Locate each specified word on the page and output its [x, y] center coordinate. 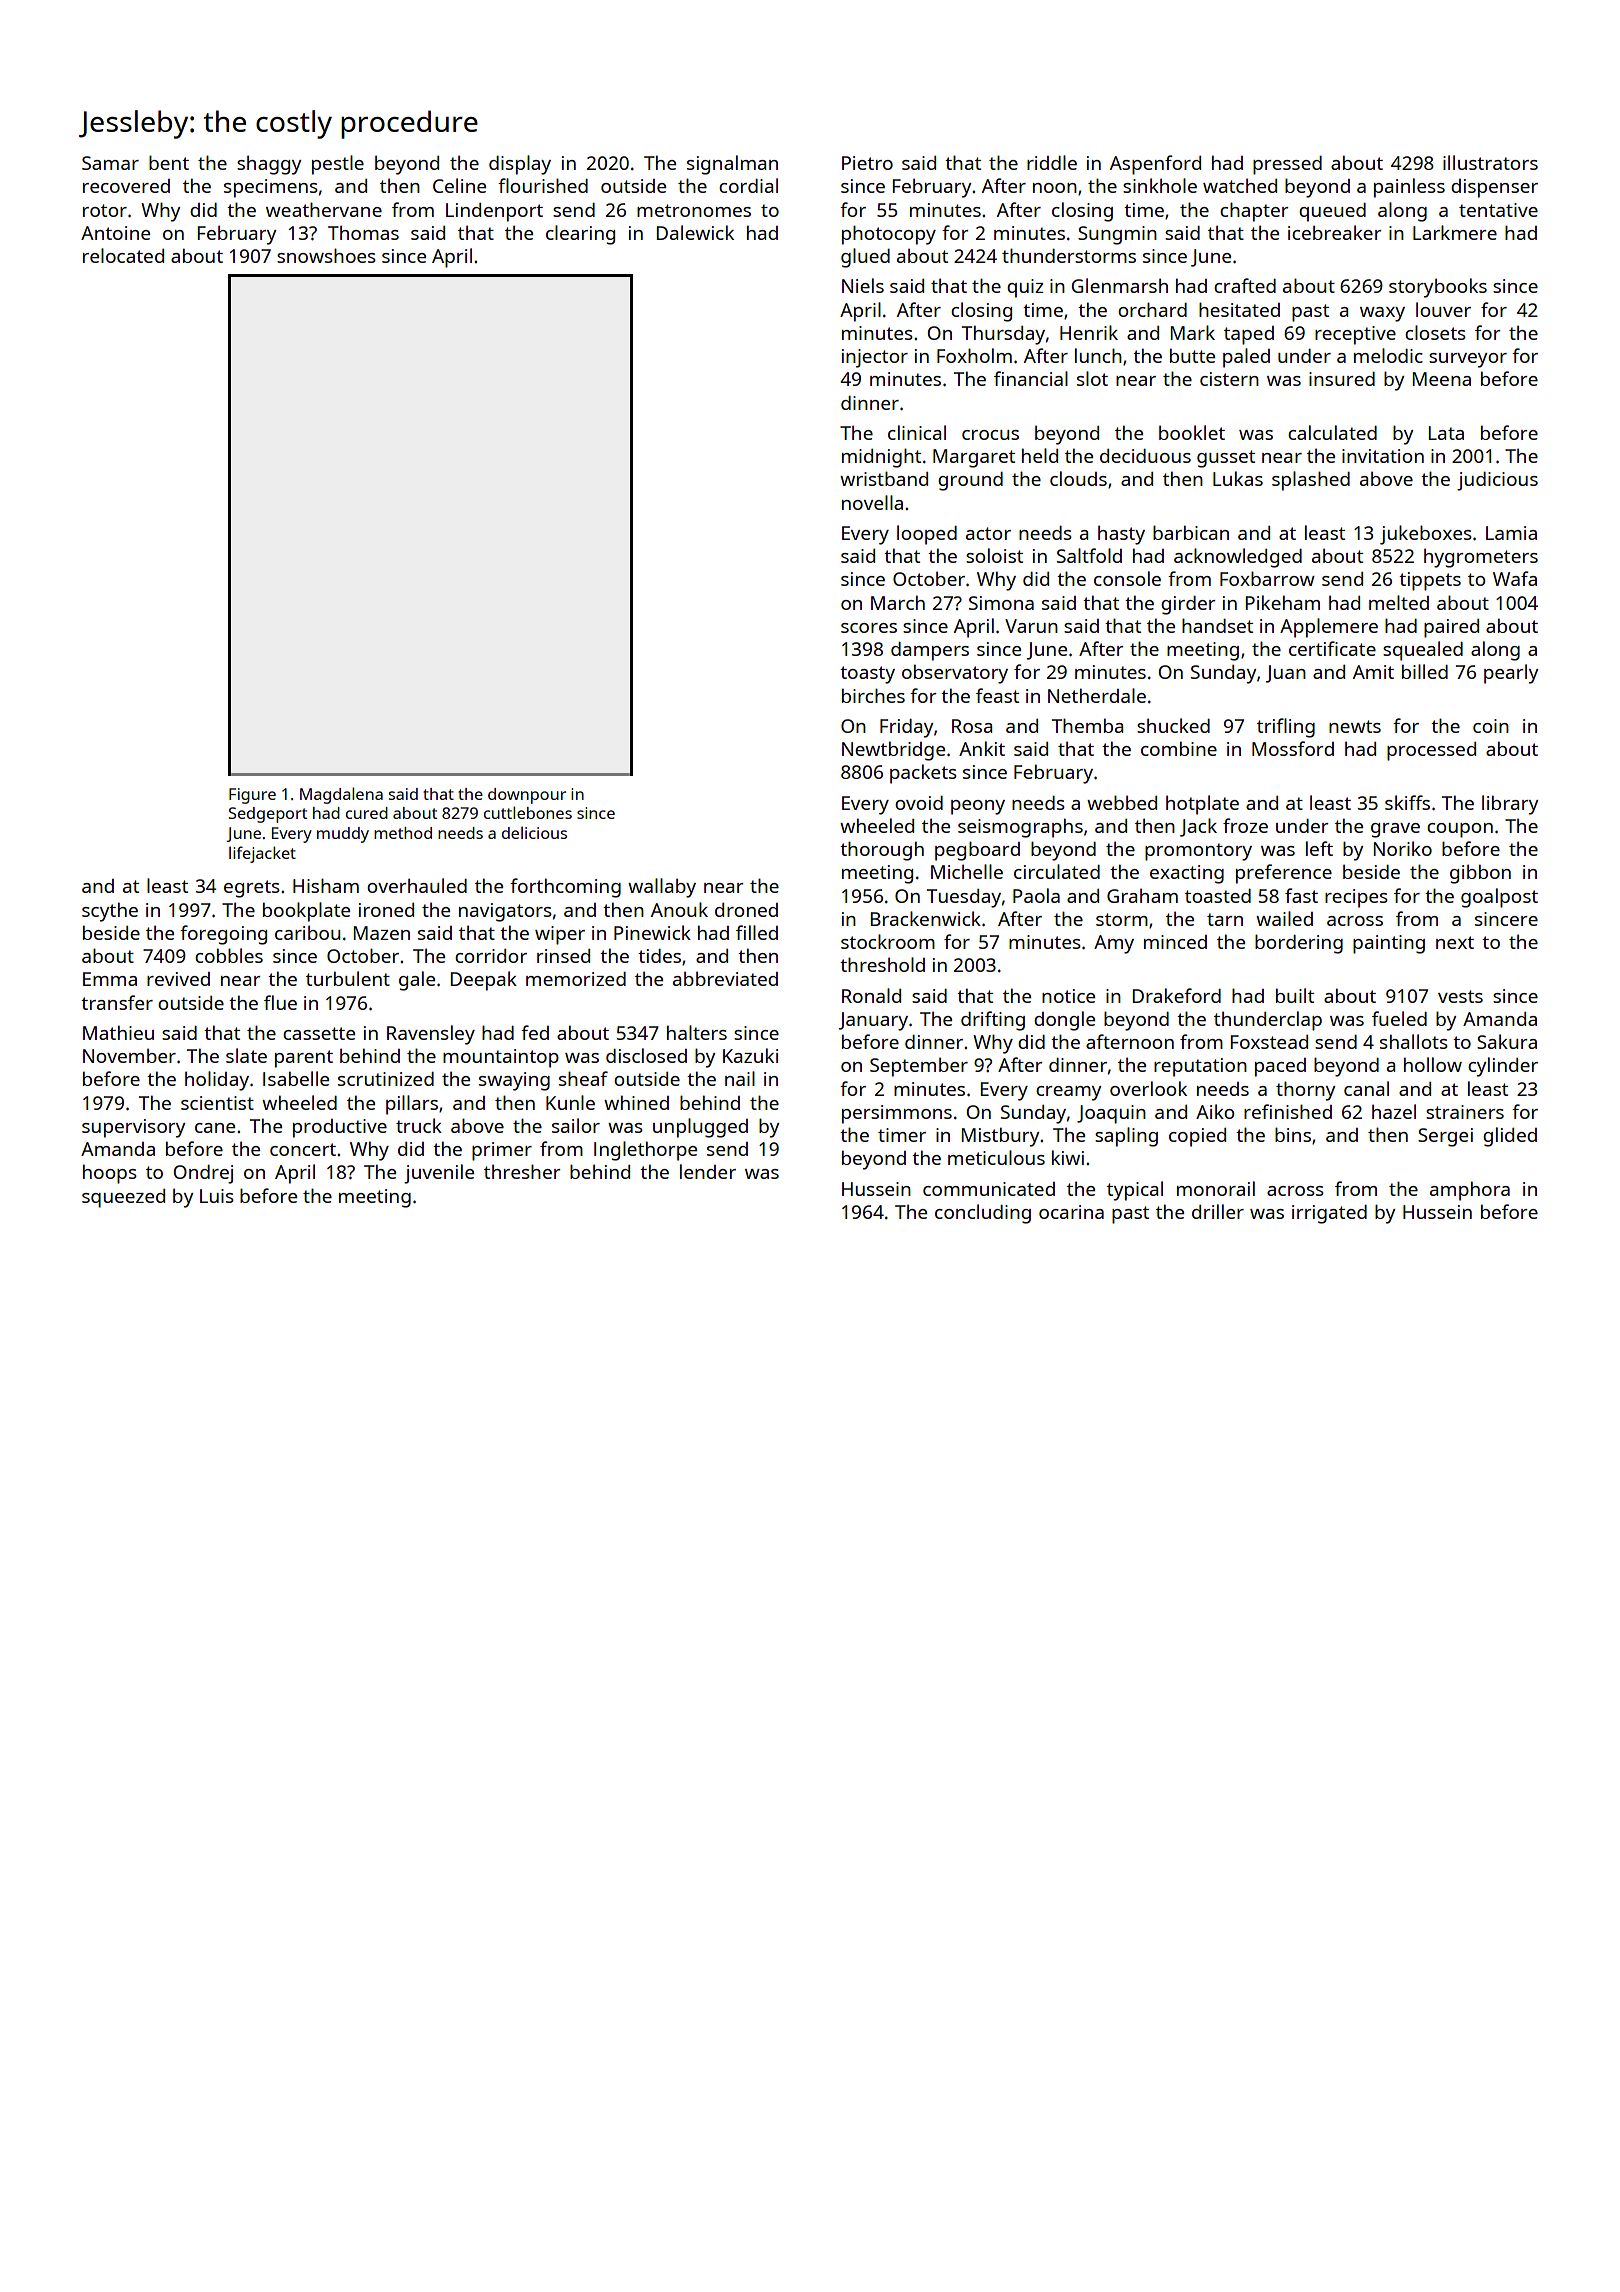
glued [865, 258]
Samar [110, 163]
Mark [1193, 332]
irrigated [1329, 1214]
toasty [867, 675]
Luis [217, 1196]
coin [1491, 726]
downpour [527, 796]
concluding [983, 1214]
